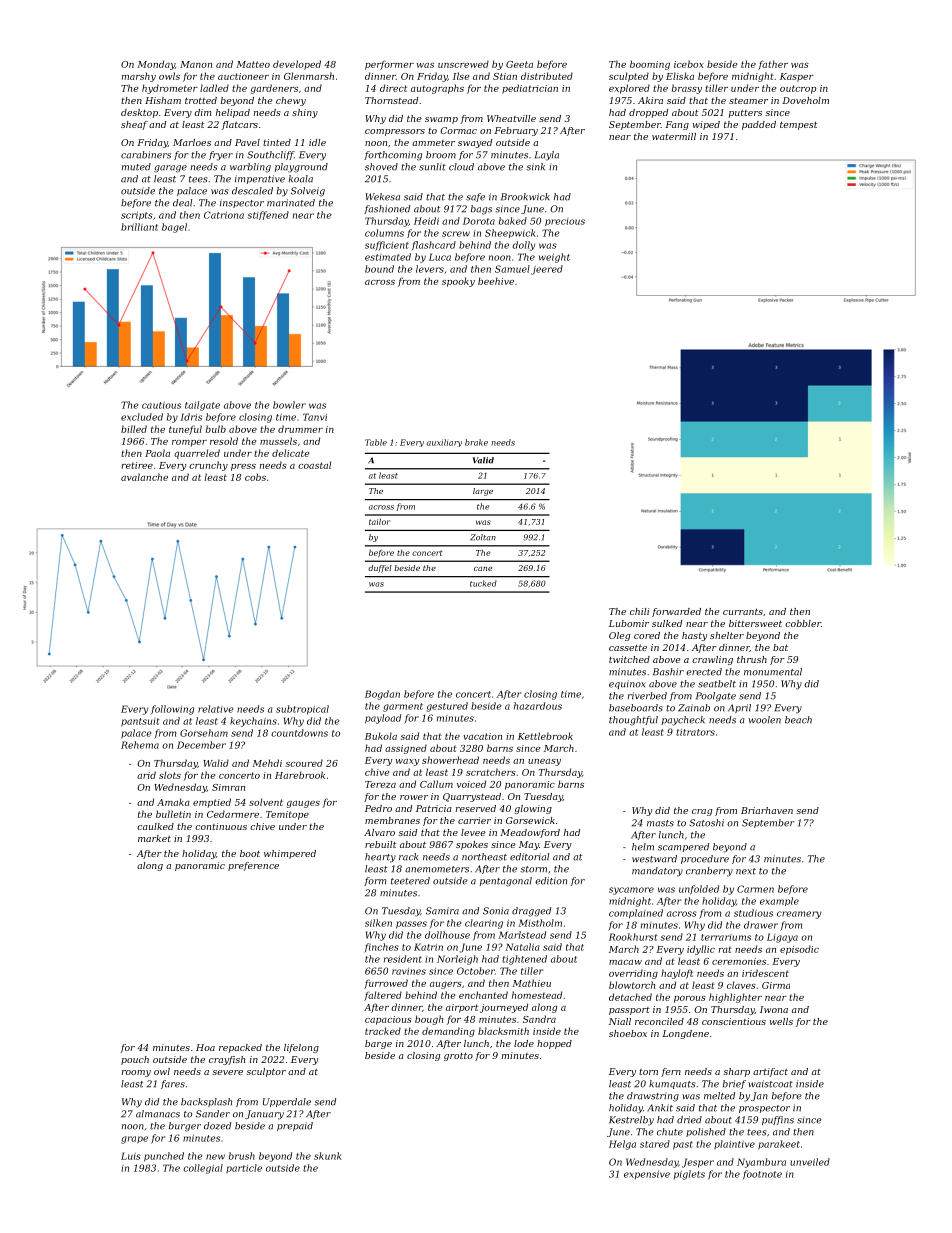  What do you see at coordinates (689, 1175) in the image?
I see `piglets` at bounding box center [689, 1175].
